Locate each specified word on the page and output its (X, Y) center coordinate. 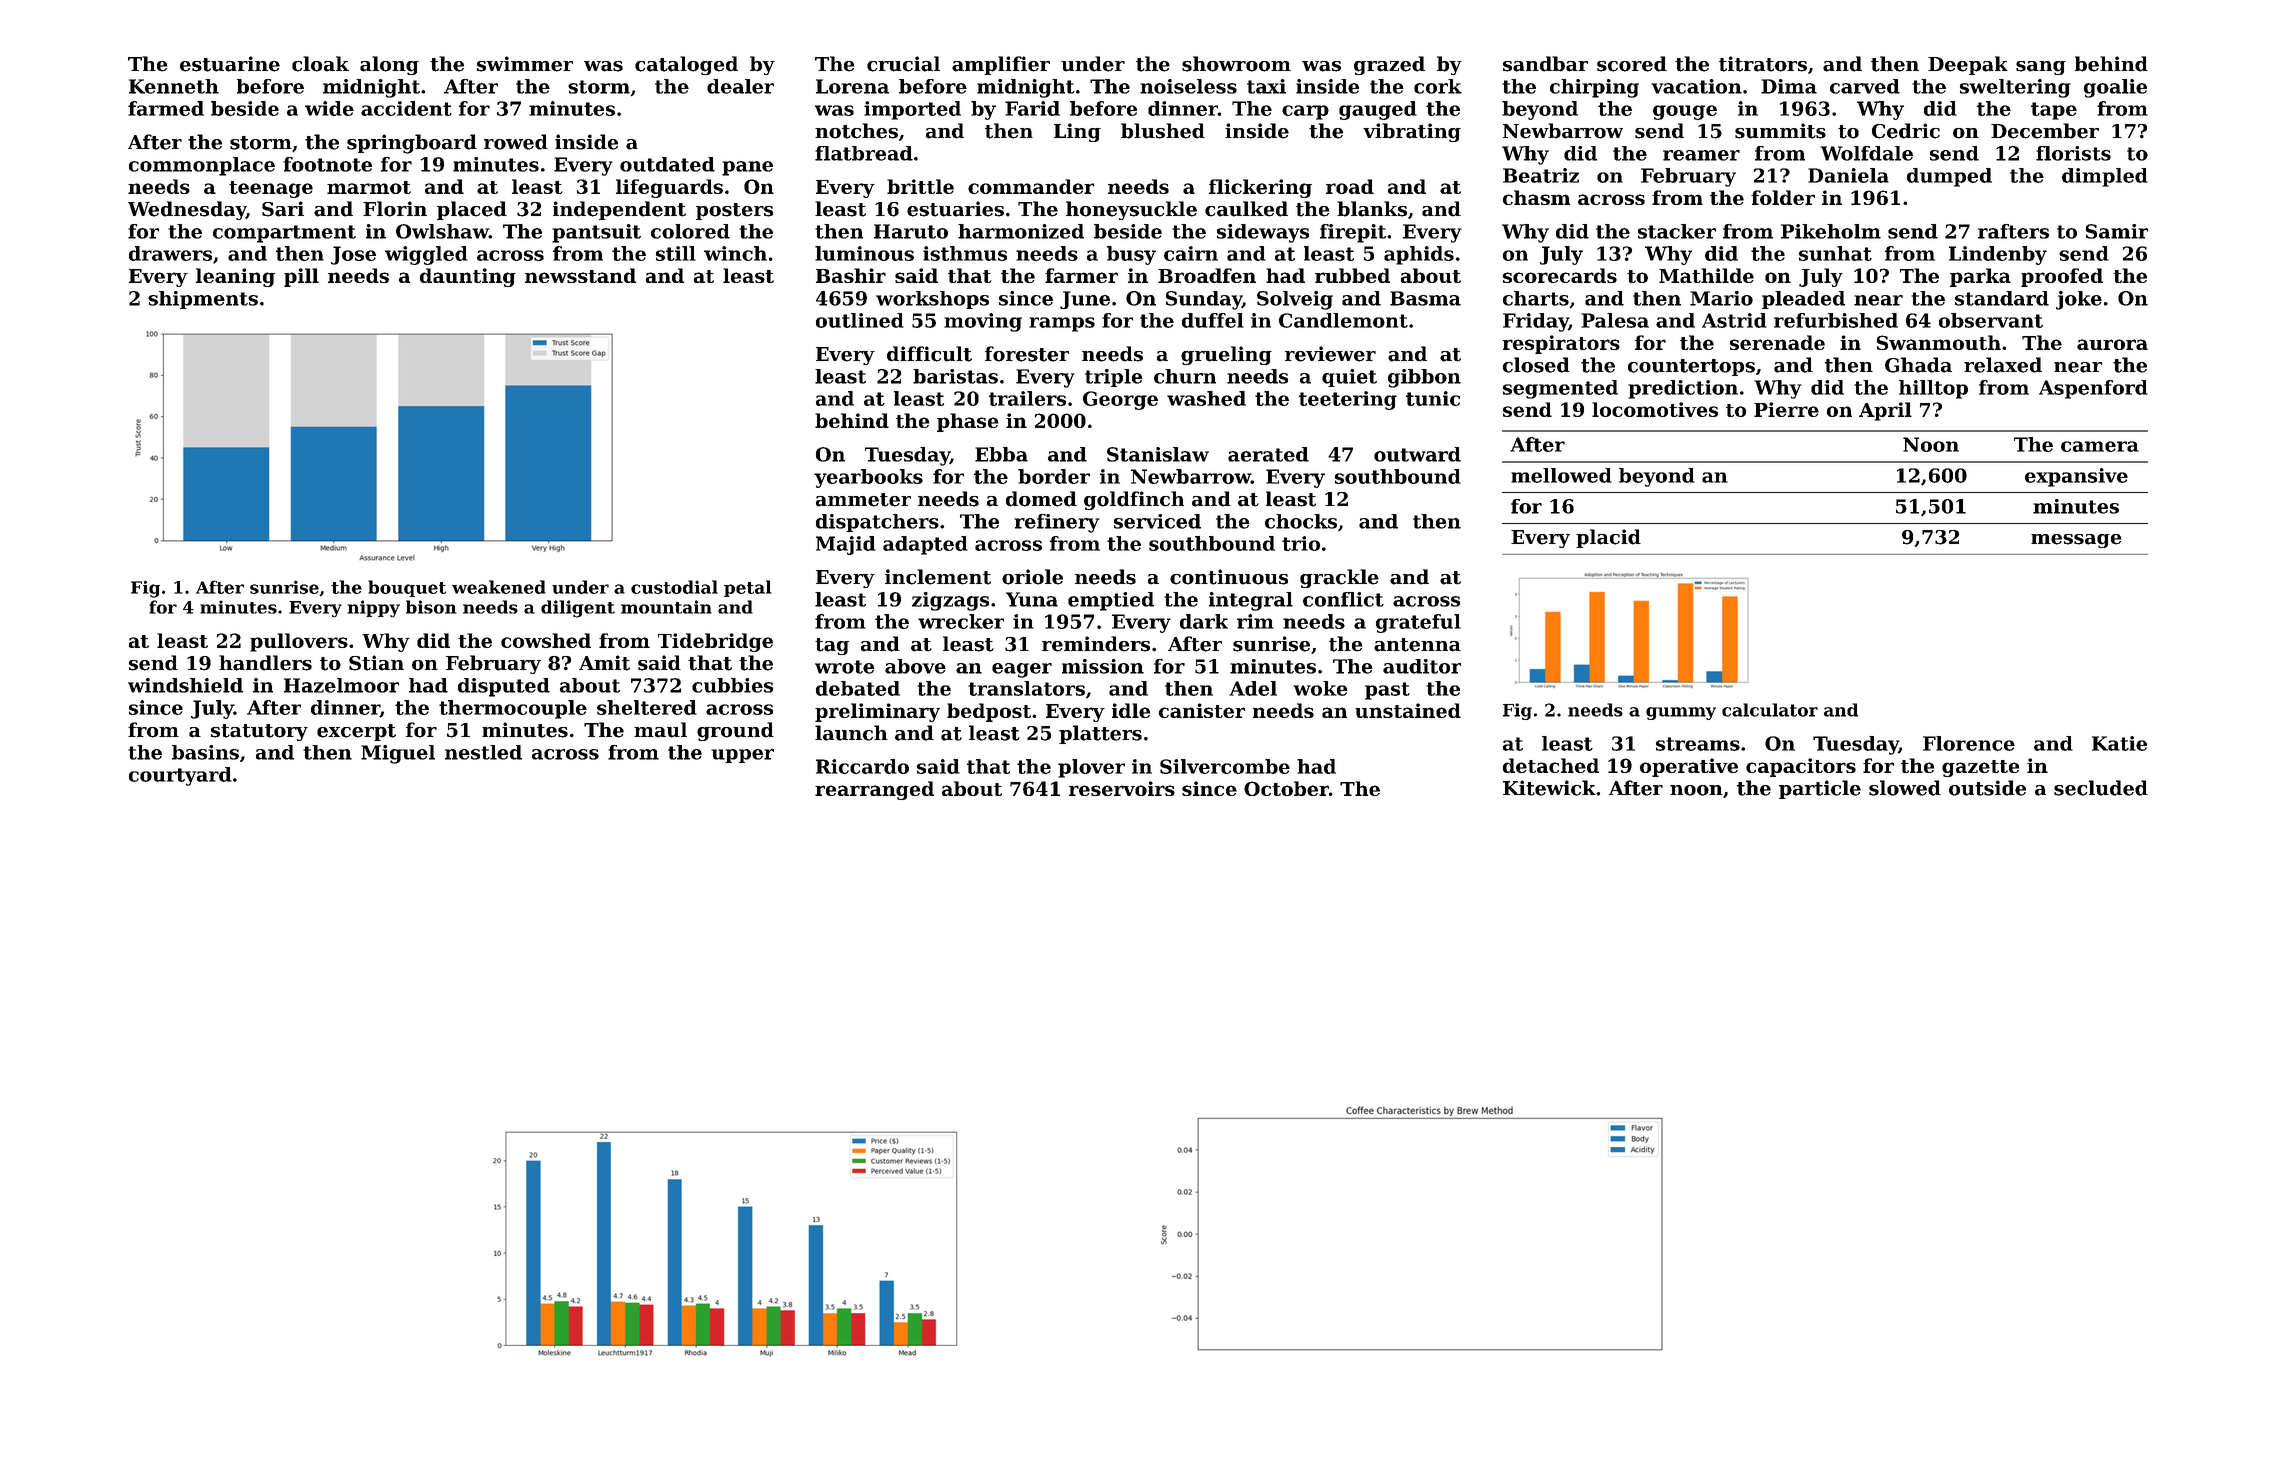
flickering (1260, 188)
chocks (1301, 521)
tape (2054, 111)
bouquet (407, 588)
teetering (1348, 400)
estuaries (955, 209)
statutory (259, 732)
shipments (203, 300)
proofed (2062, 277)
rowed (516, 142)
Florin (395, 209)
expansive (2076, 477)
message (2076, 541)
